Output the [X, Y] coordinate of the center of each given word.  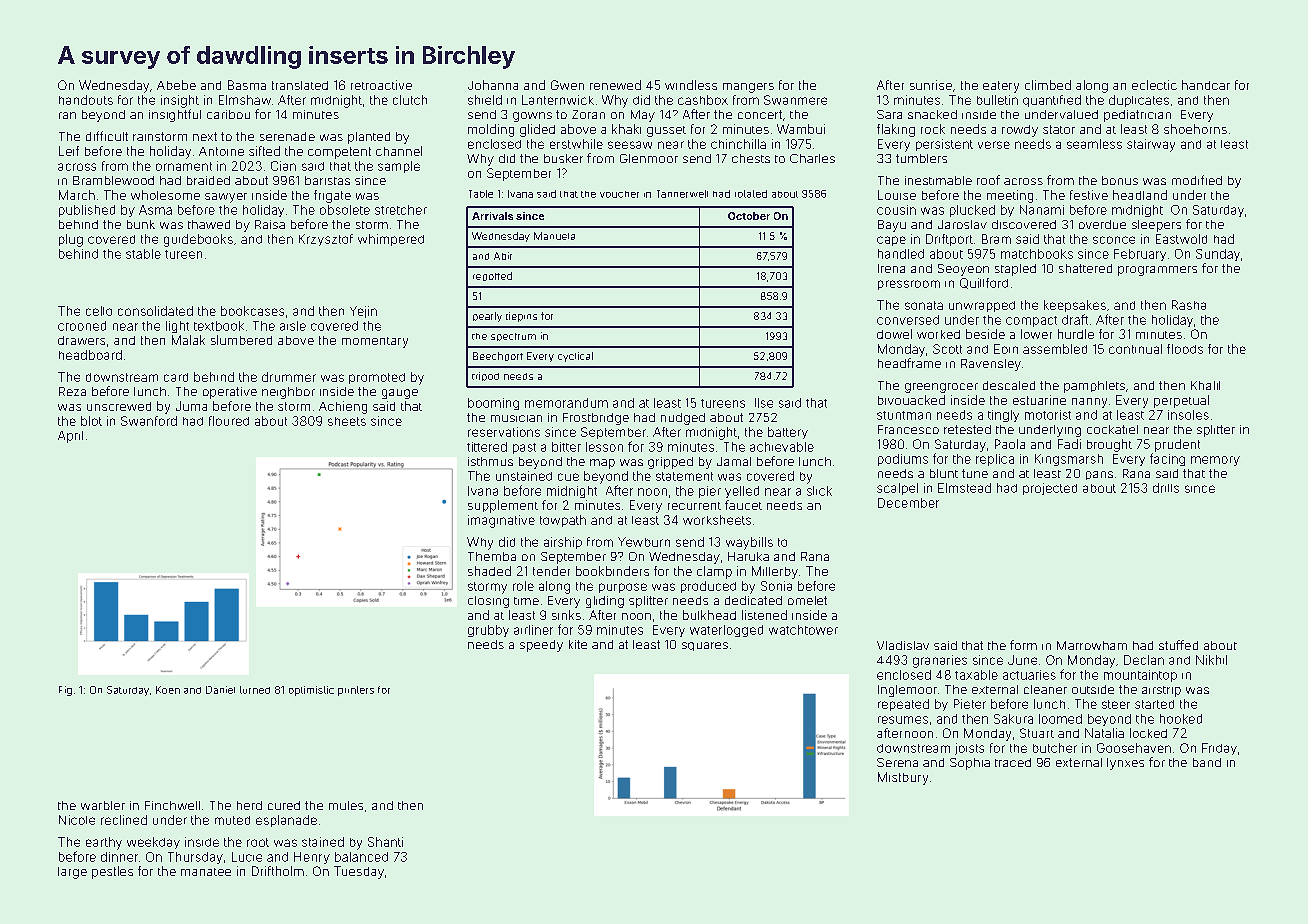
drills [1166, 488]
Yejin [363, 312]
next [205, 136]
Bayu [892, 226]
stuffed [1178, 645]
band [1207, 762]
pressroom [909, 285]
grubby [488, 631]
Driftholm [278, 871]
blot [91, 421]
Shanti [385, 842]
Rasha [1189, 305]
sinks [566, 615]
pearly [487, 317]
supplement [503, 506]
